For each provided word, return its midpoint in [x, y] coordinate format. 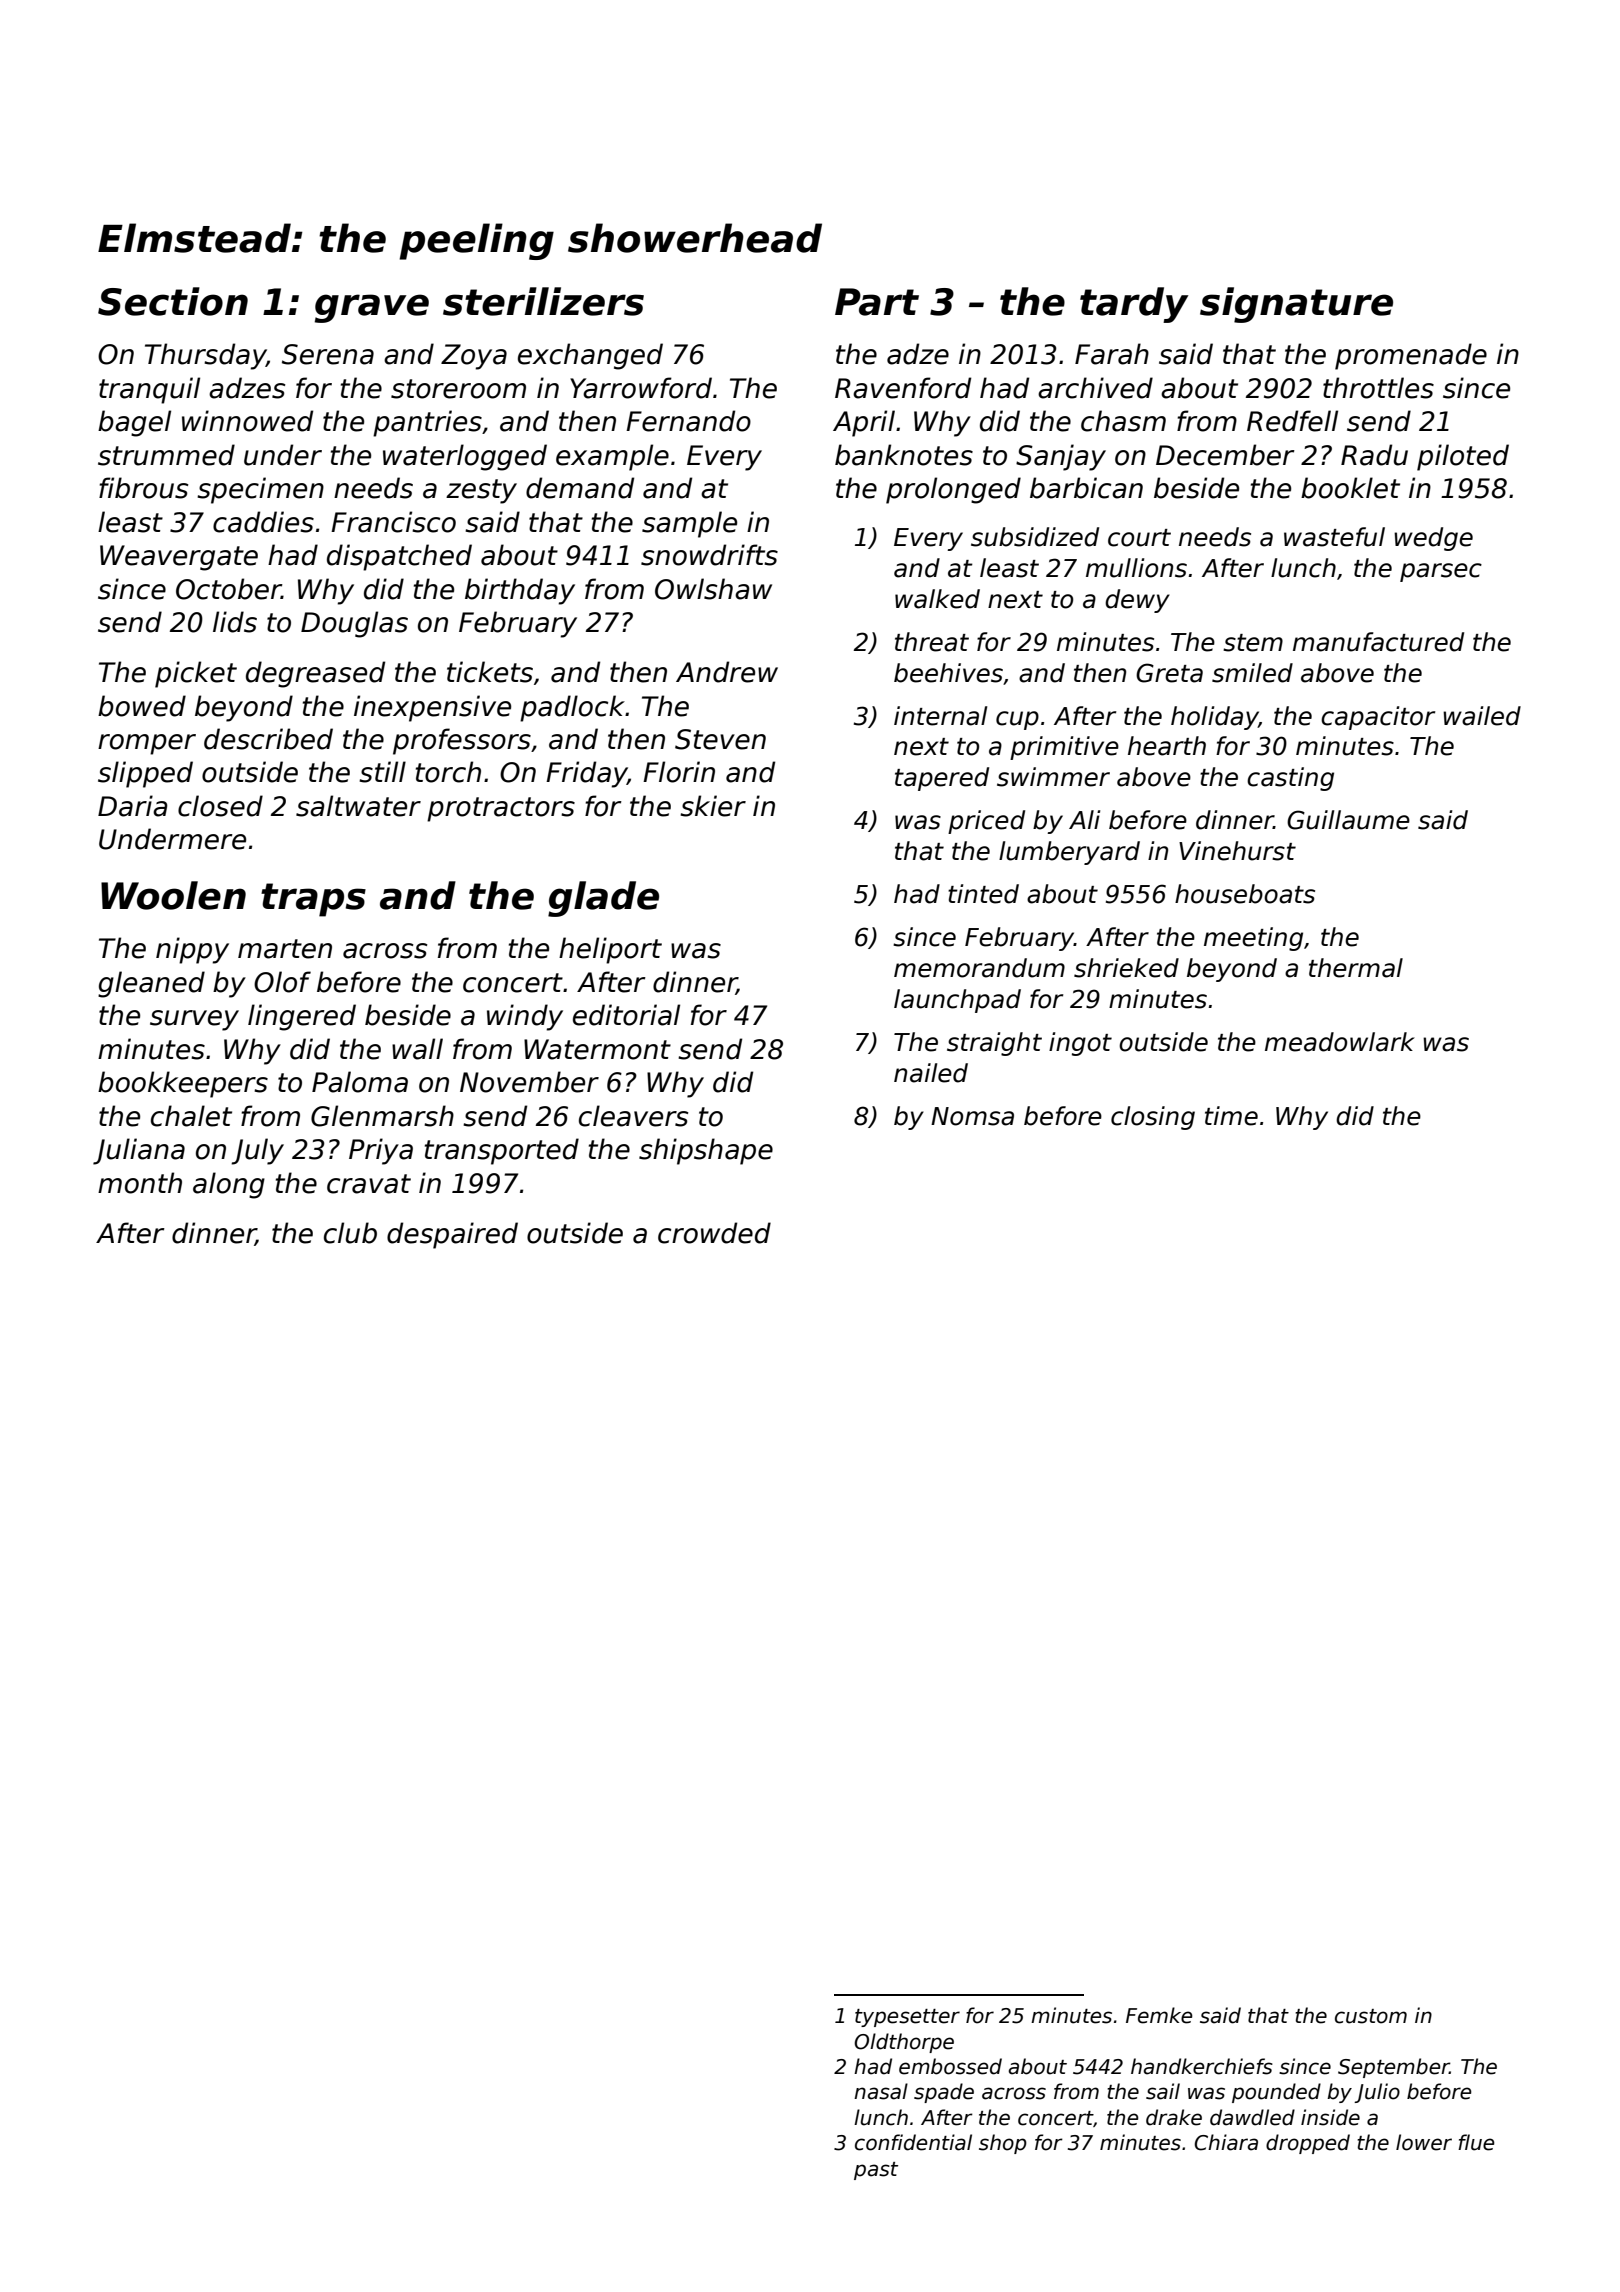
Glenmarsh [382, 1116]
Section [173, 301]
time [1231, 1116]
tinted [983, 894]
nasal [881, 2091]
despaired [452, 1235]
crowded [714, 1233]
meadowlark [1340, 1042]
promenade [1411, 356]
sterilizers [543, 301]
